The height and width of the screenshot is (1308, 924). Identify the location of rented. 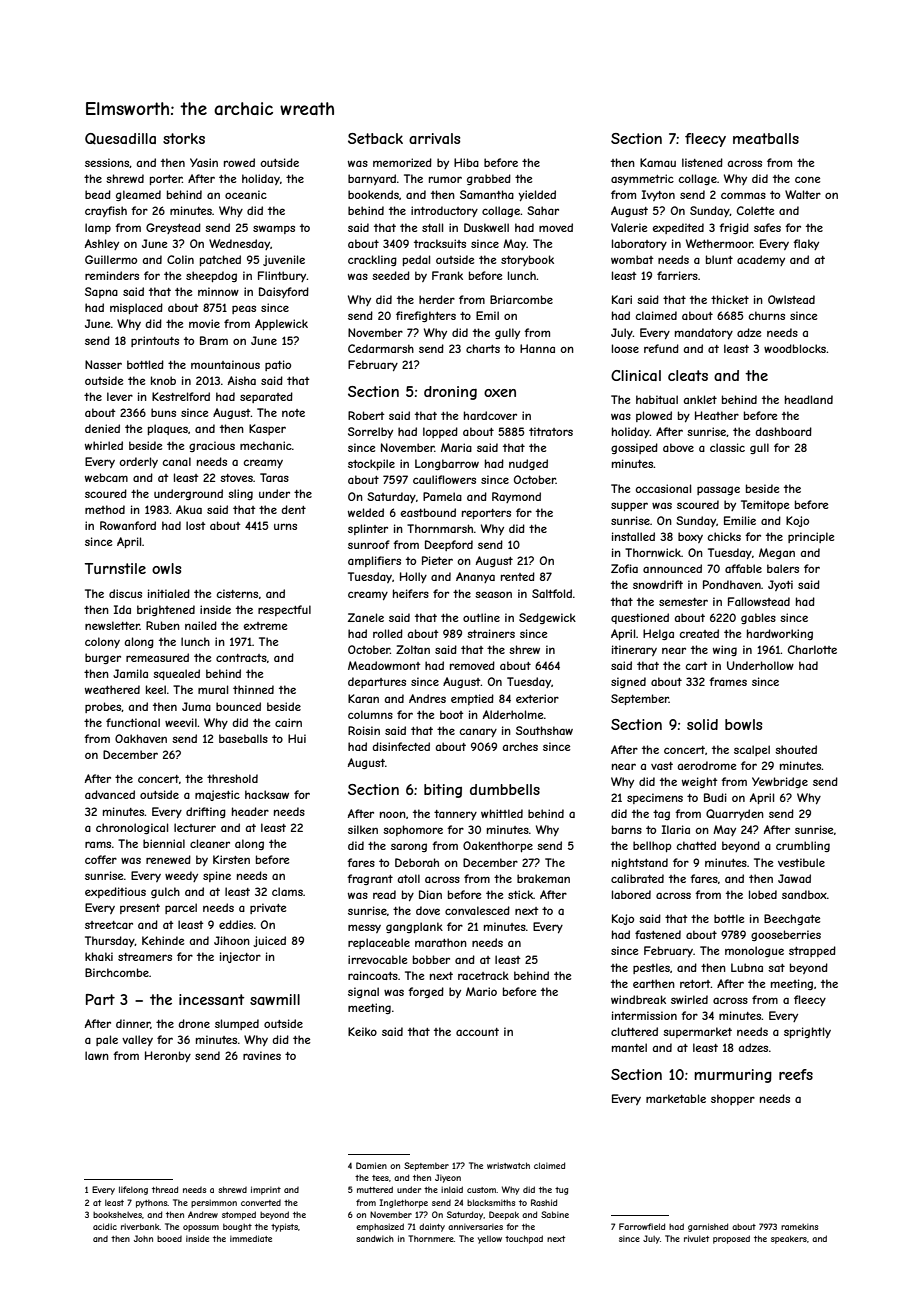
(518, 576).
